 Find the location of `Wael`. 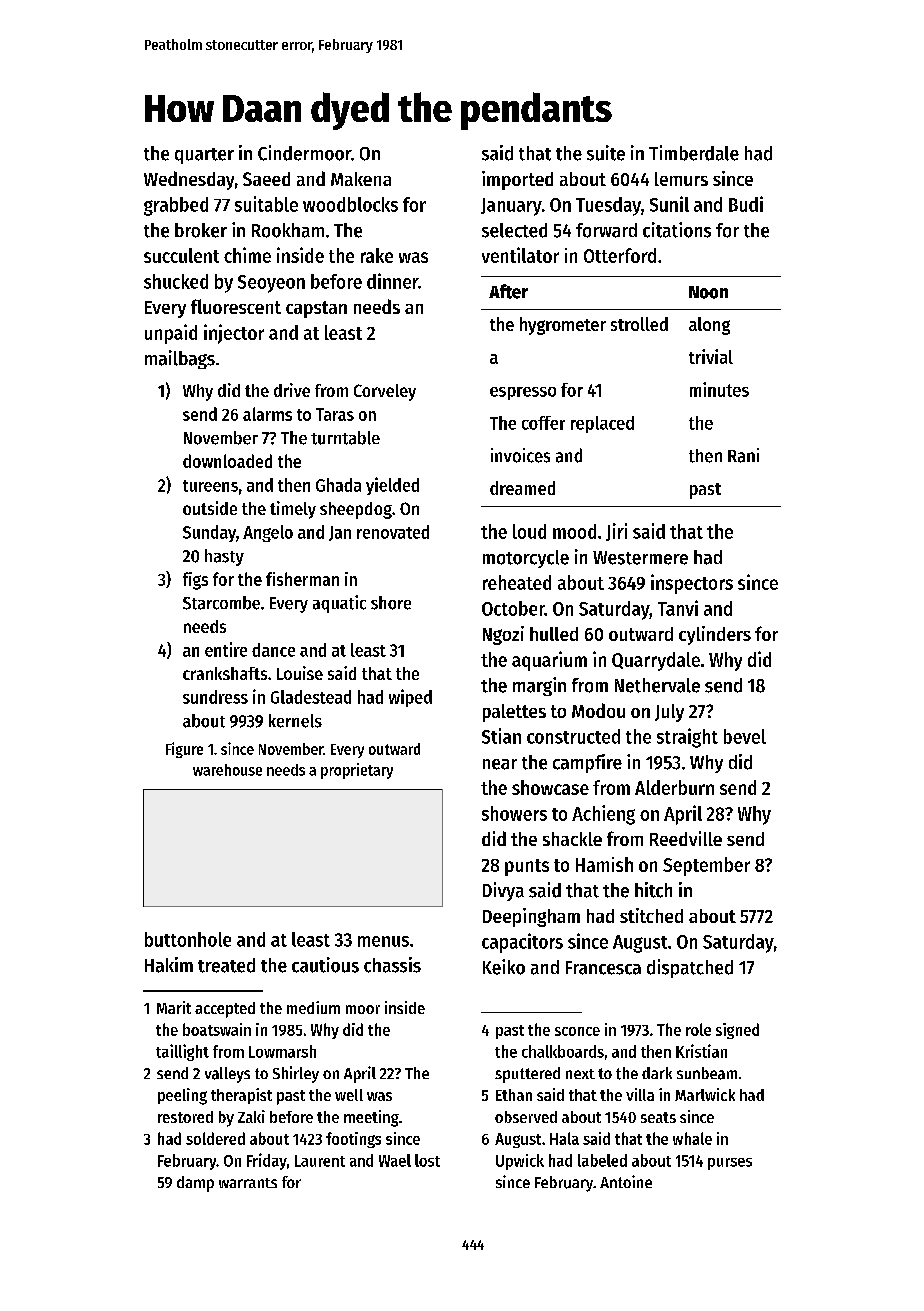

Wael is located at coordinates (395, 1160).
